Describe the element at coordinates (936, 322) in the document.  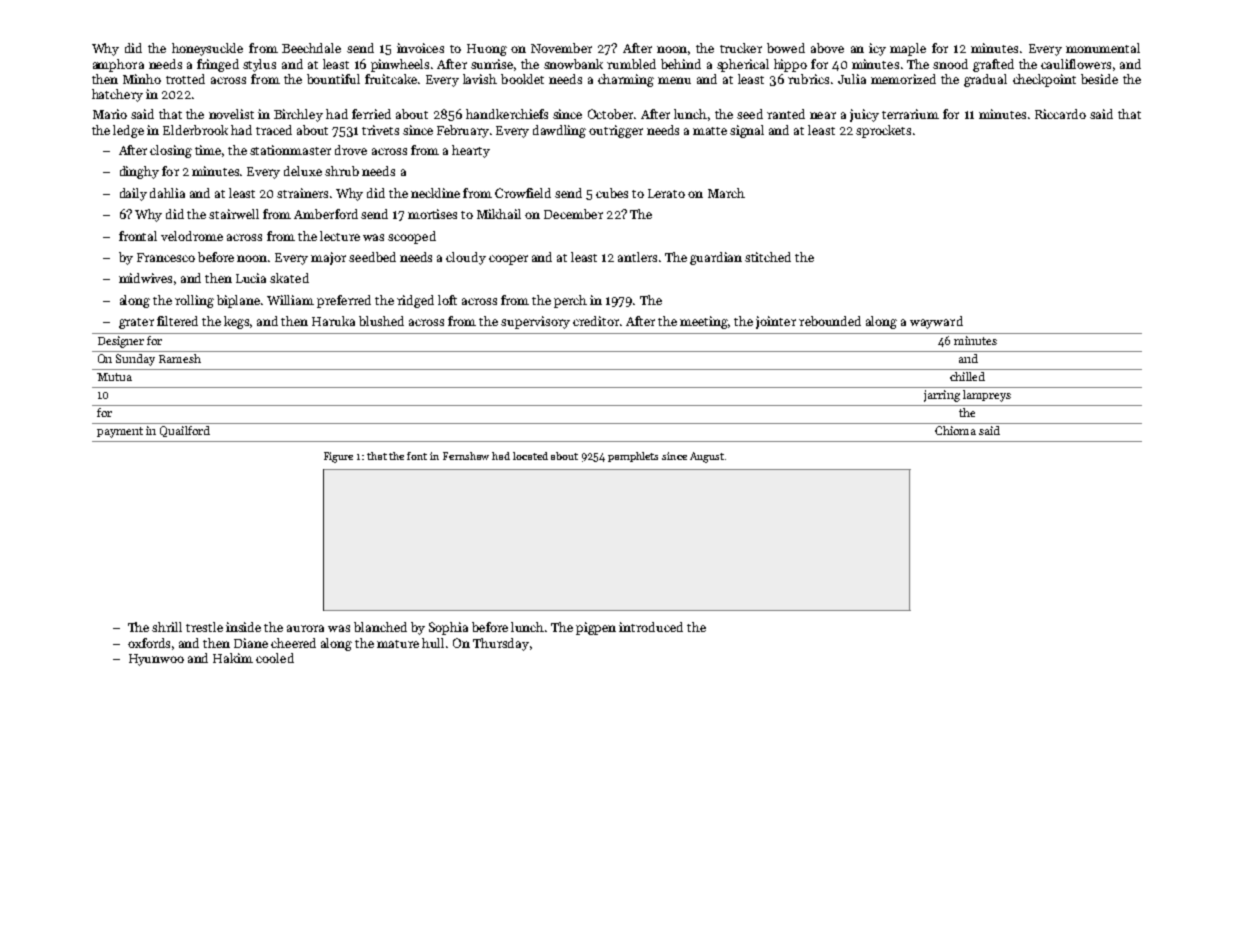
I see `wayward` at that location.
